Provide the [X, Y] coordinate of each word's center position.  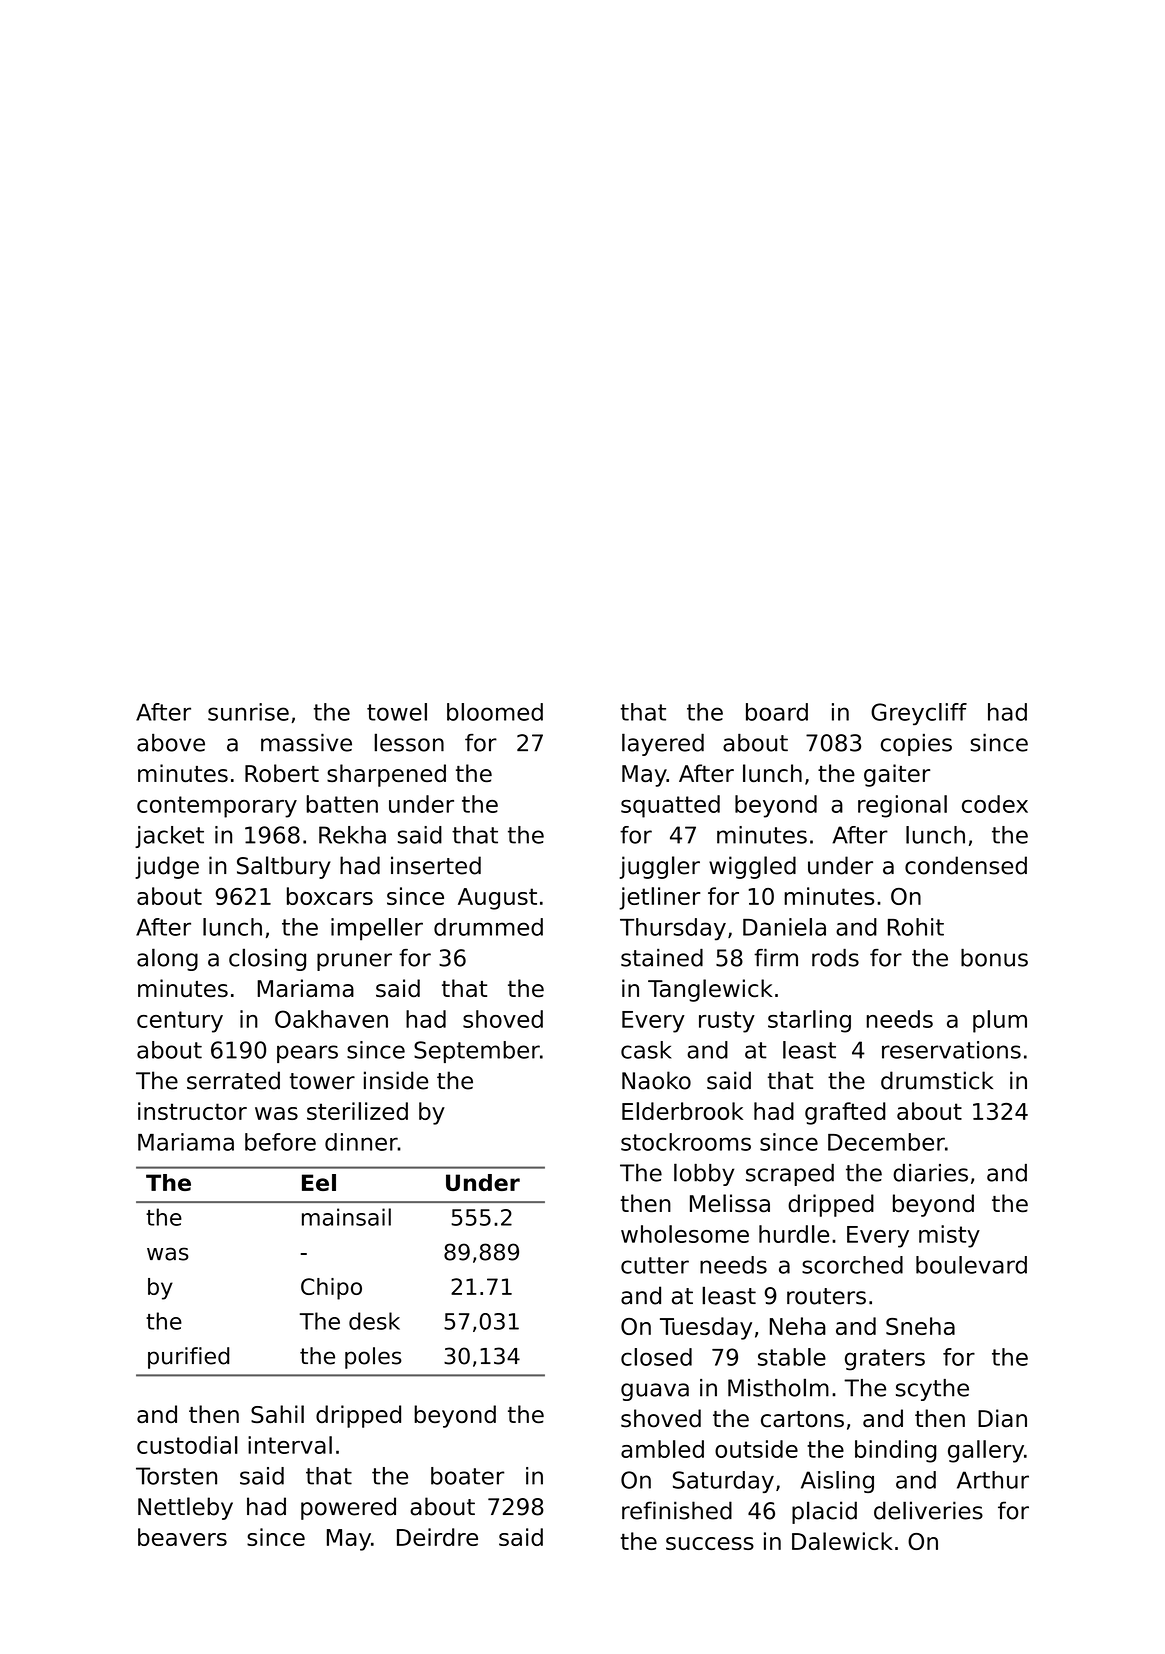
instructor [192, 1111]
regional [902, 806]
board [777, 712]
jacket [169, 837]
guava [655, 1392]
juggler [660, 867]
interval [290, 1445]
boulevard [971, 1265]
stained [662, 958]
